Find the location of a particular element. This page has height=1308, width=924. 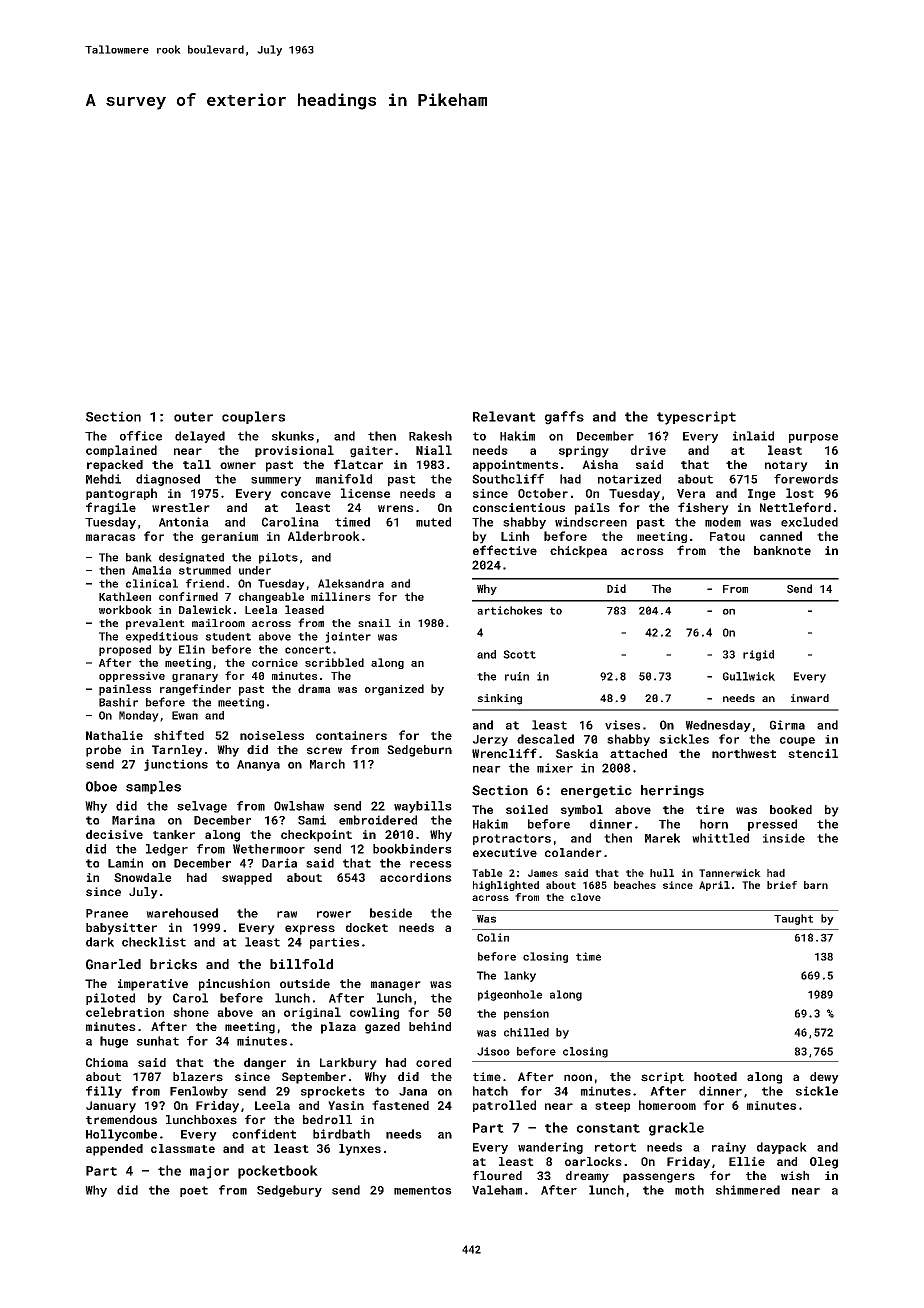

brief is located at coordinates (782, 885).
